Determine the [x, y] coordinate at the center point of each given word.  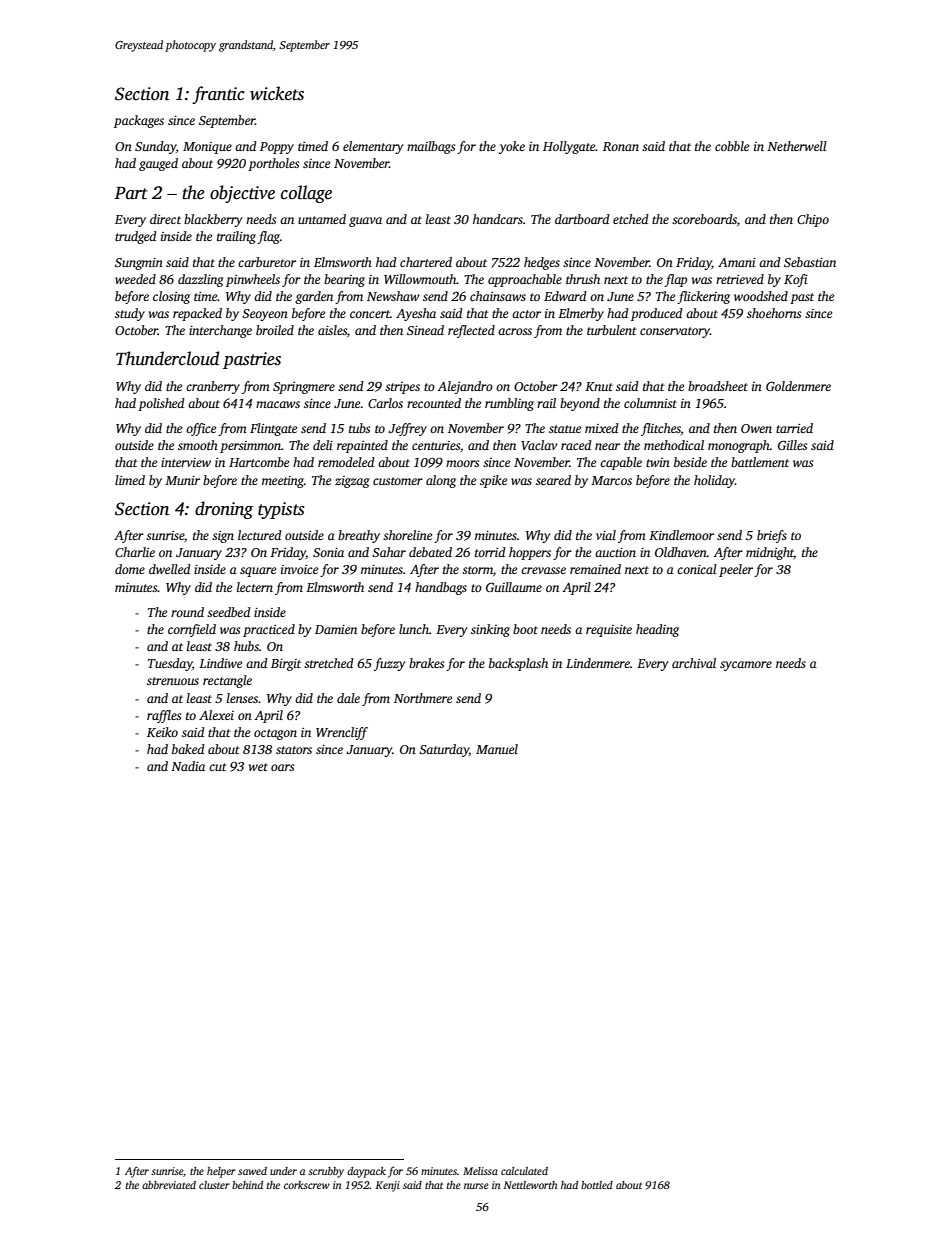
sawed [252, 1171]
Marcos [611, 480]
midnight [770, 553]
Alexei [216, 715]
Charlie [135, 552]
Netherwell [797, 146]
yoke [511, 147]
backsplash [518, 664]
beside [690, 462]
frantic [218, 95]
